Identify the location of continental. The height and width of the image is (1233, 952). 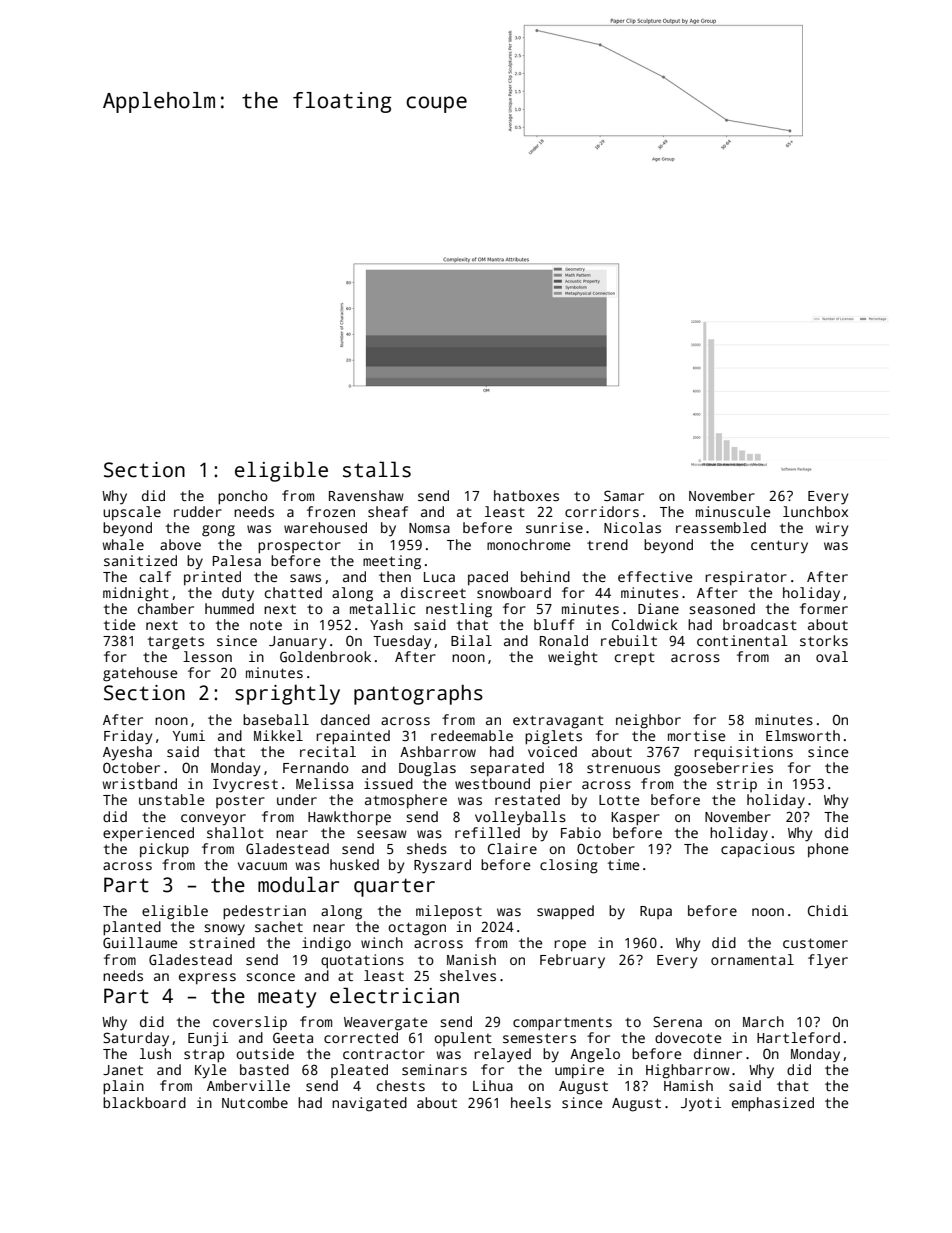
(742, 640).
